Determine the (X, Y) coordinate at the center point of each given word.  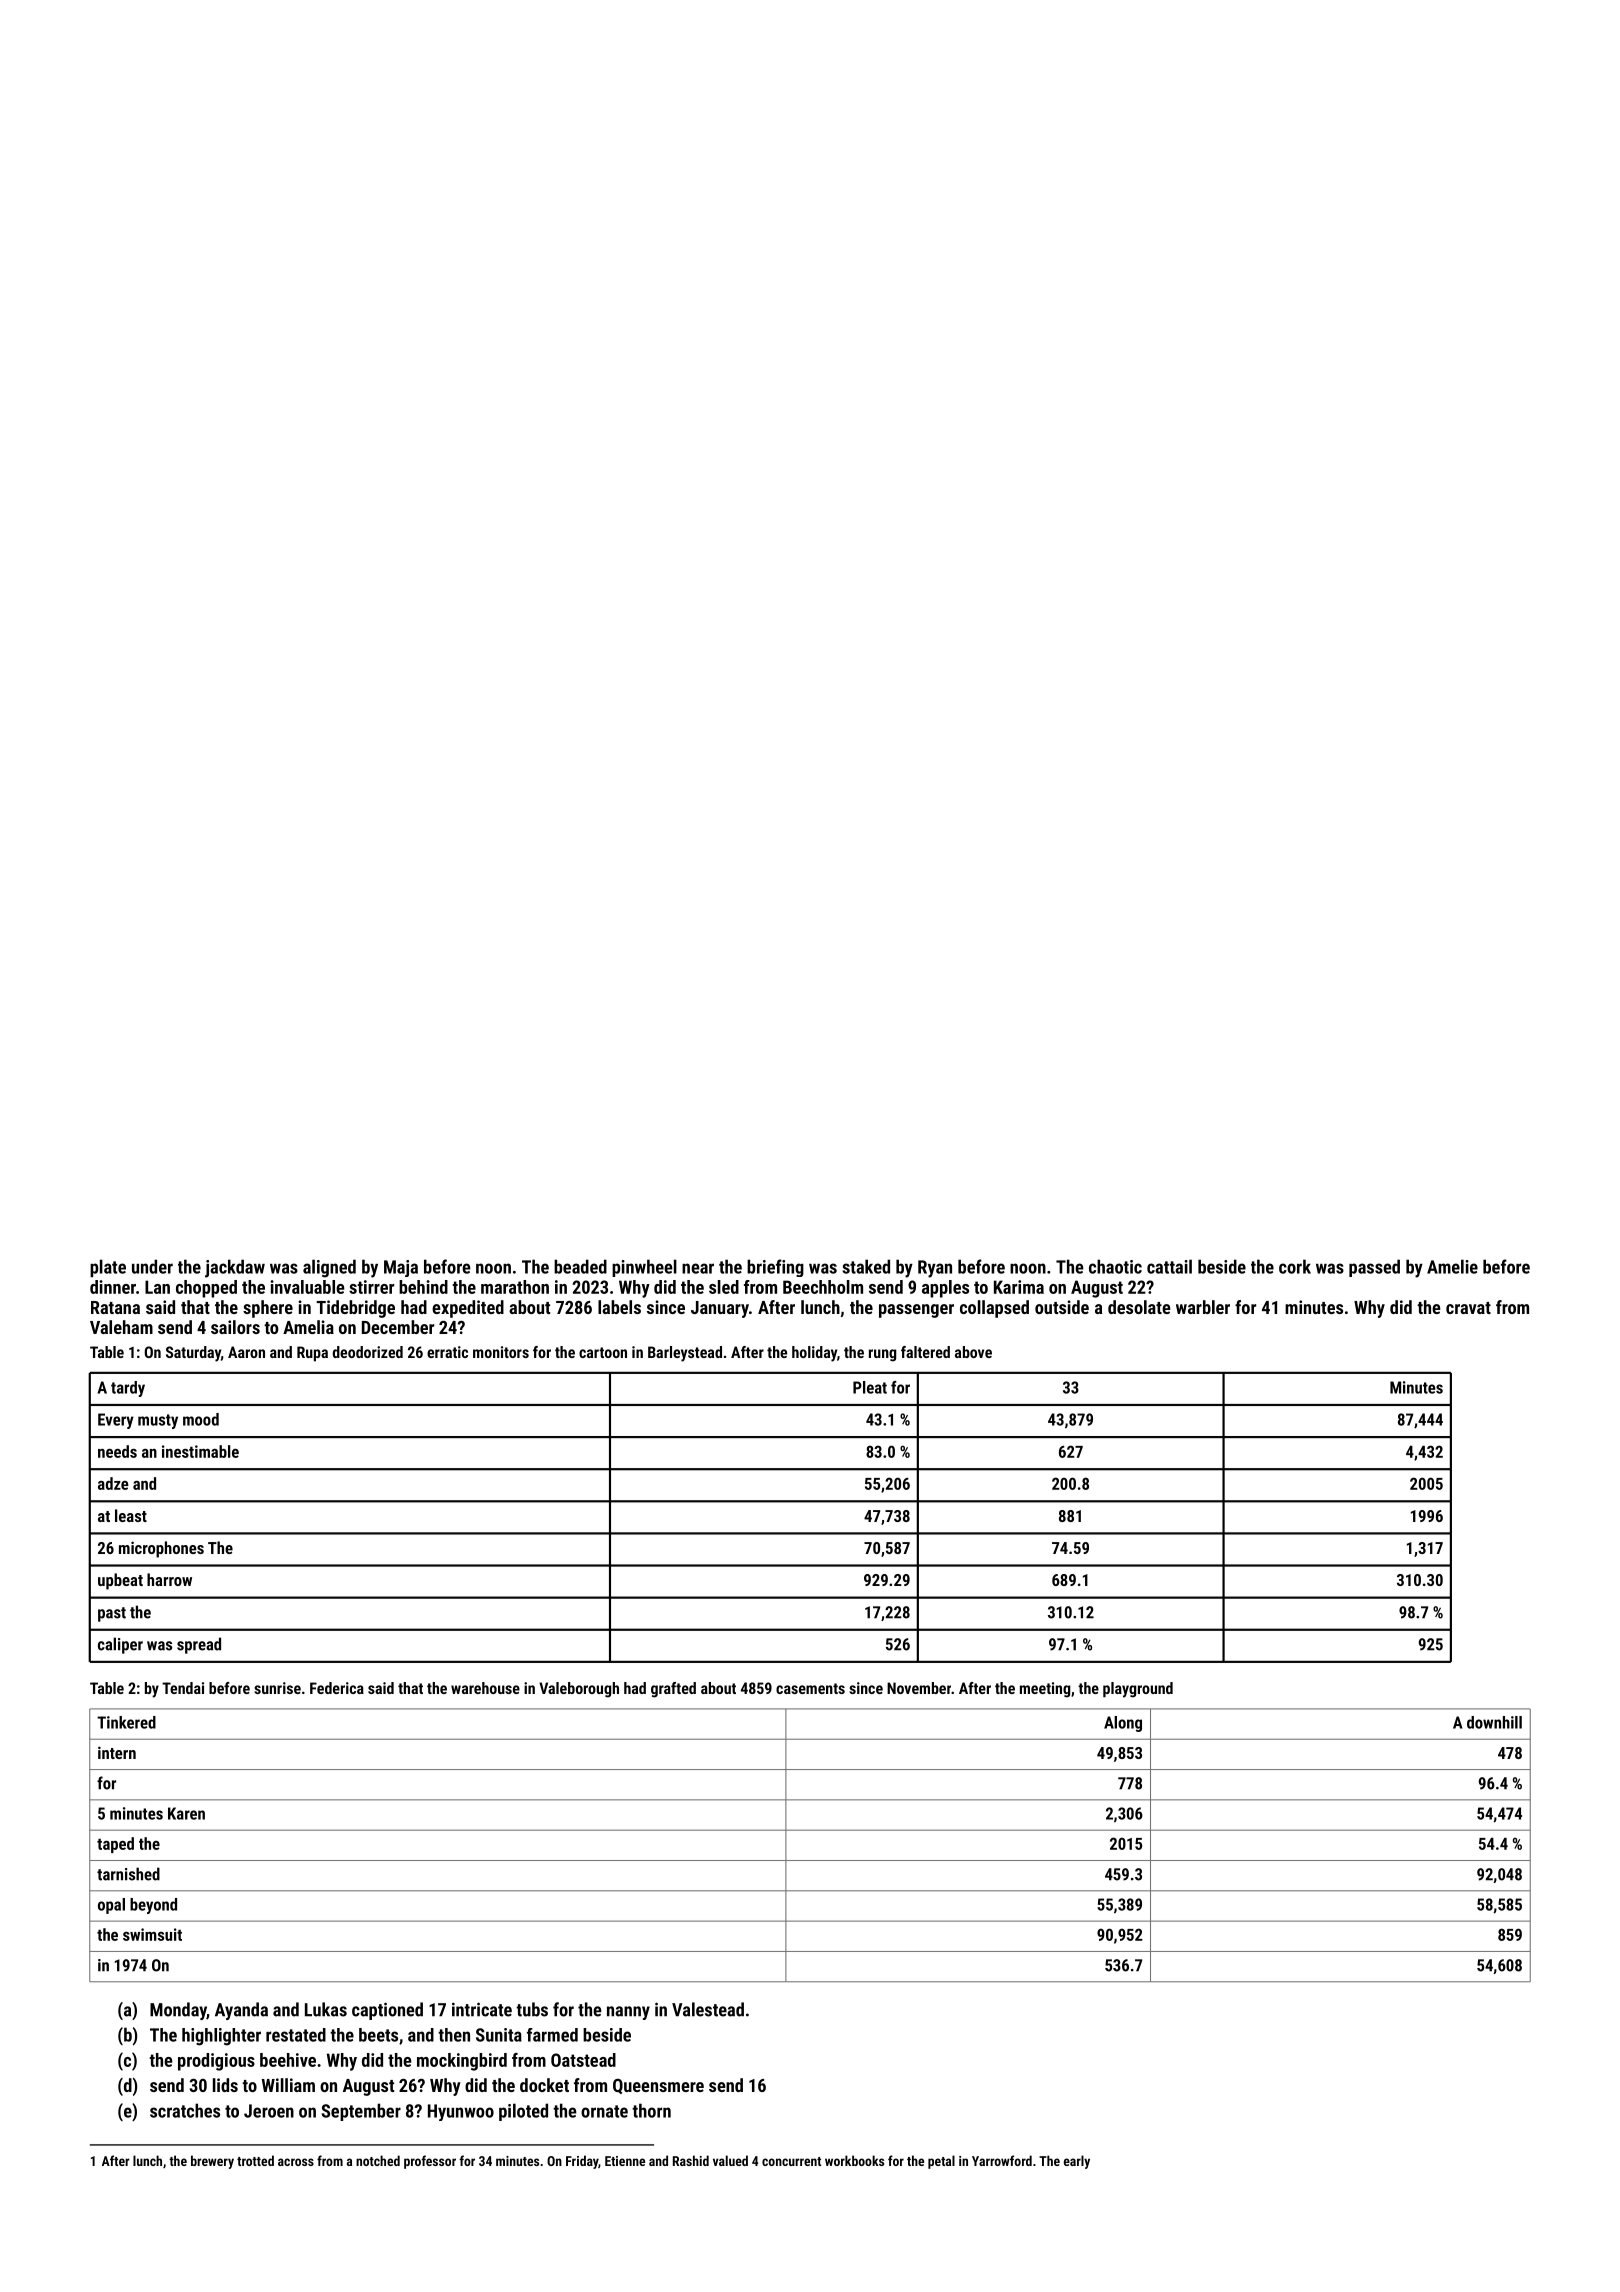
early (1077, 2162)
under (152, 1266)
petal (941, 2162)
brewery (212, 2162)
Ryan (935, 1269)
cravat (1468, 1308)
